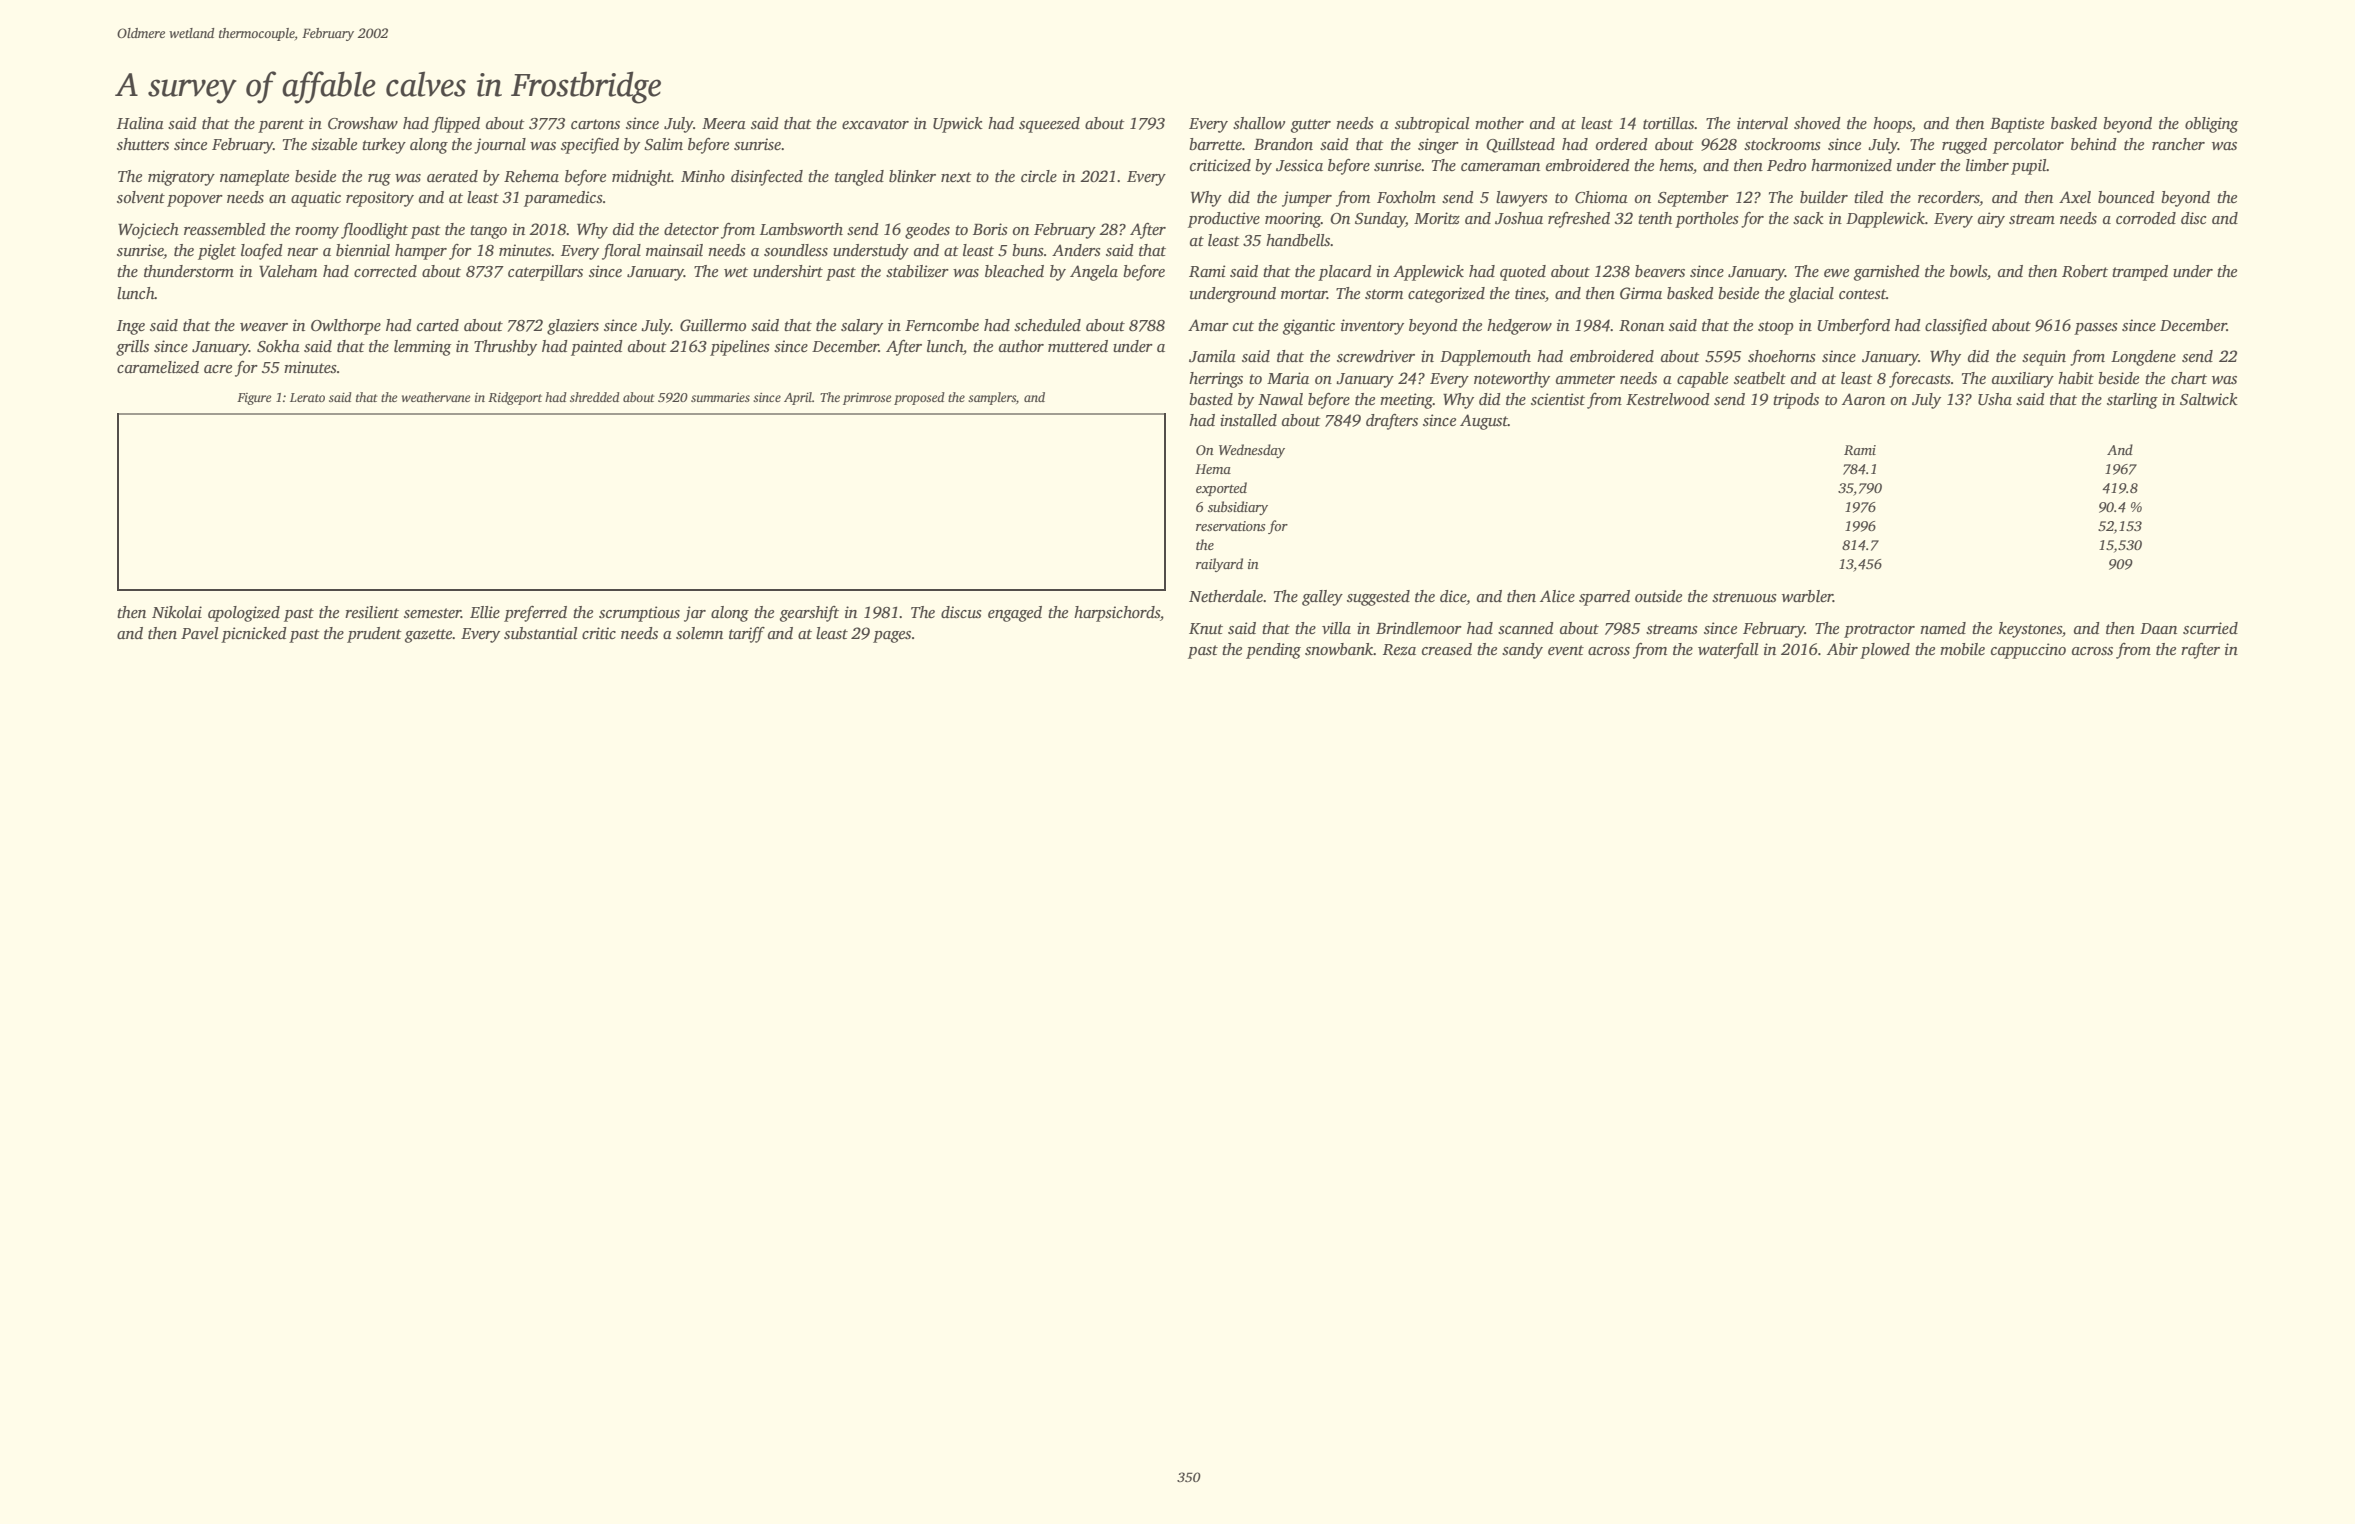 The image size is (2355, 1524). What do you see at coordinates (177, 612) in the document?
I see `Nikolai` at bounding box center [177, 612].
